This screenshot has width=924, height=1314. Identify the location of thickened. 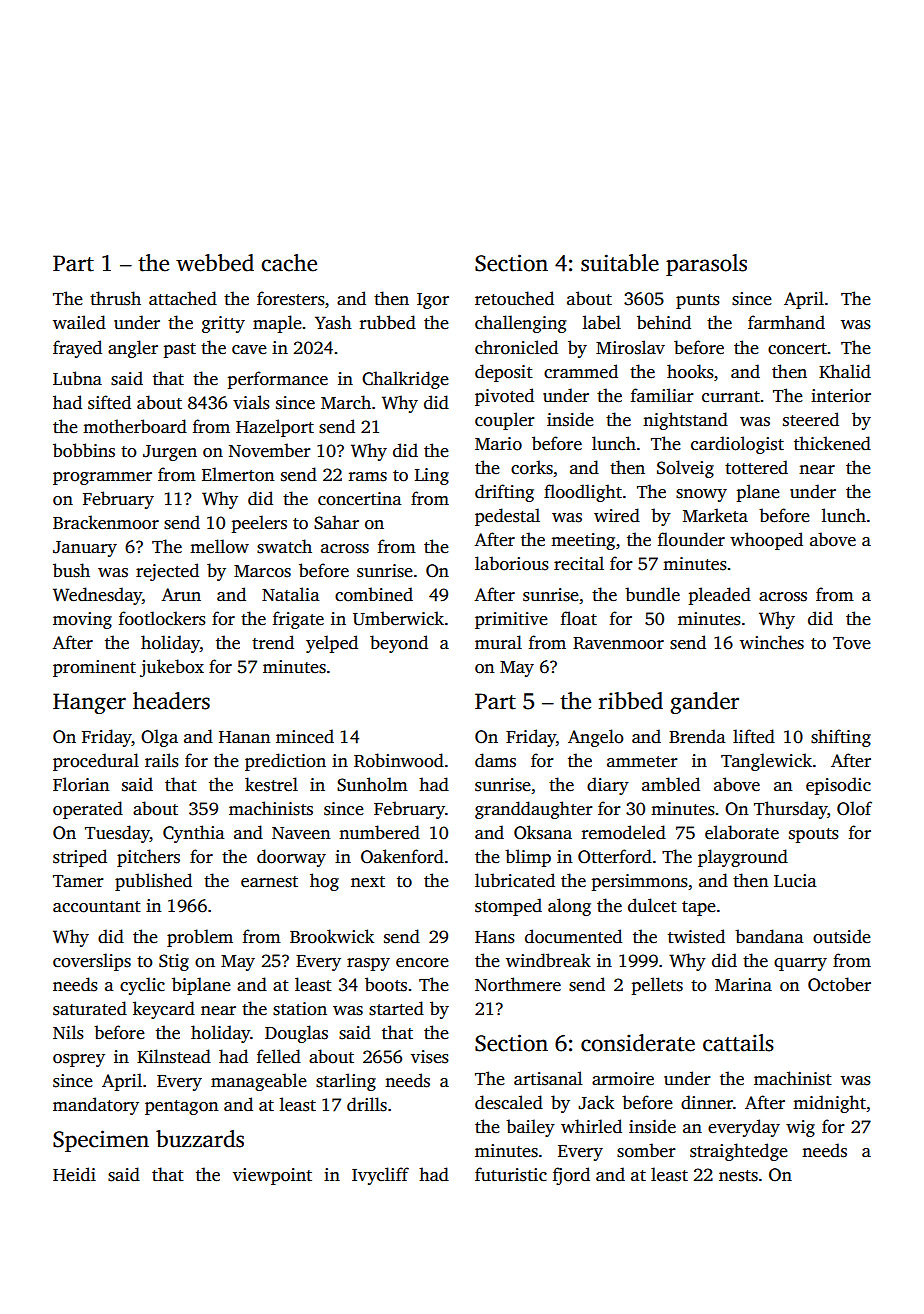
(832, 443).
